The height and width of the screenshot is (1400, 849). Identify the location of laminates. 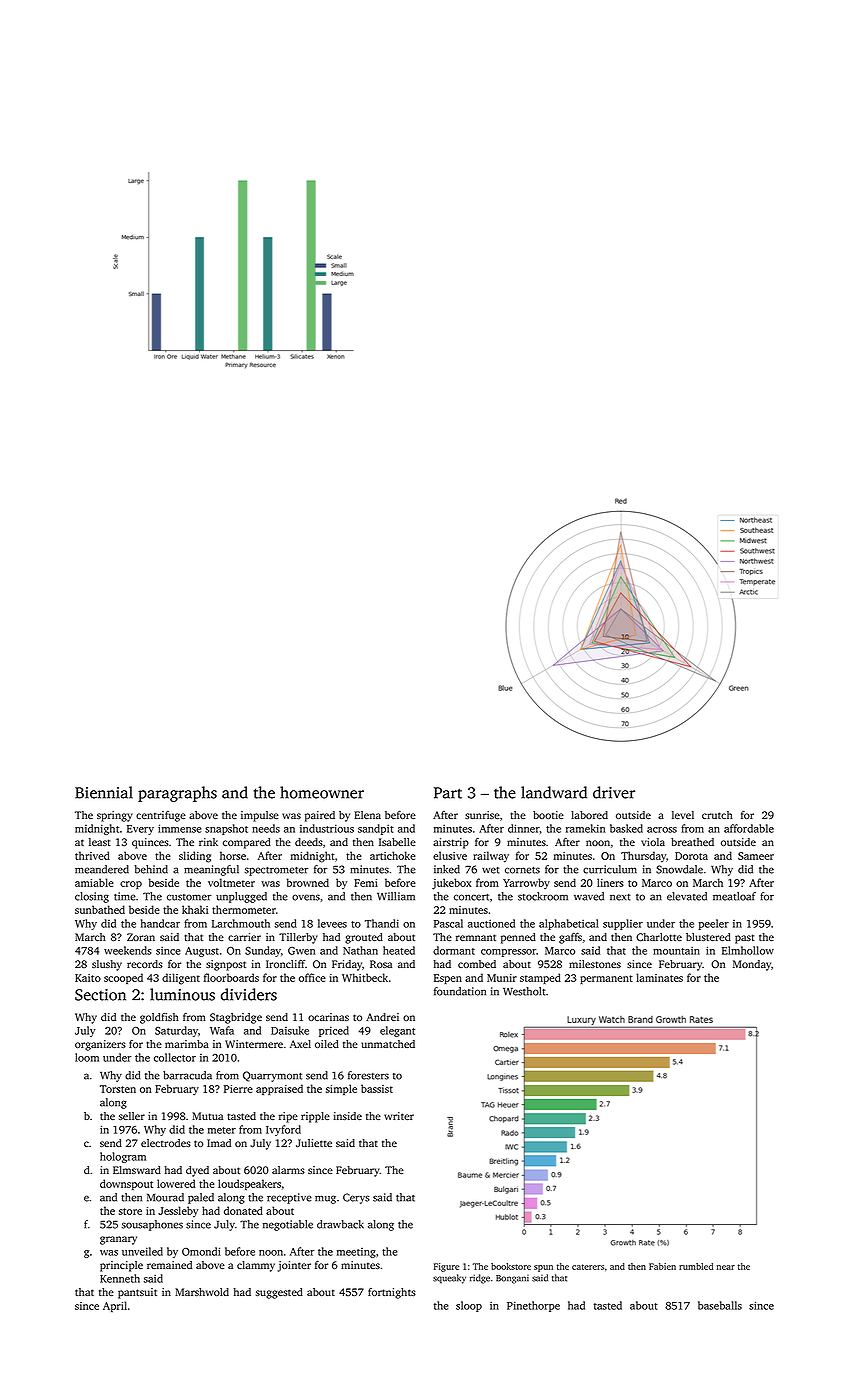
(659, 977).
